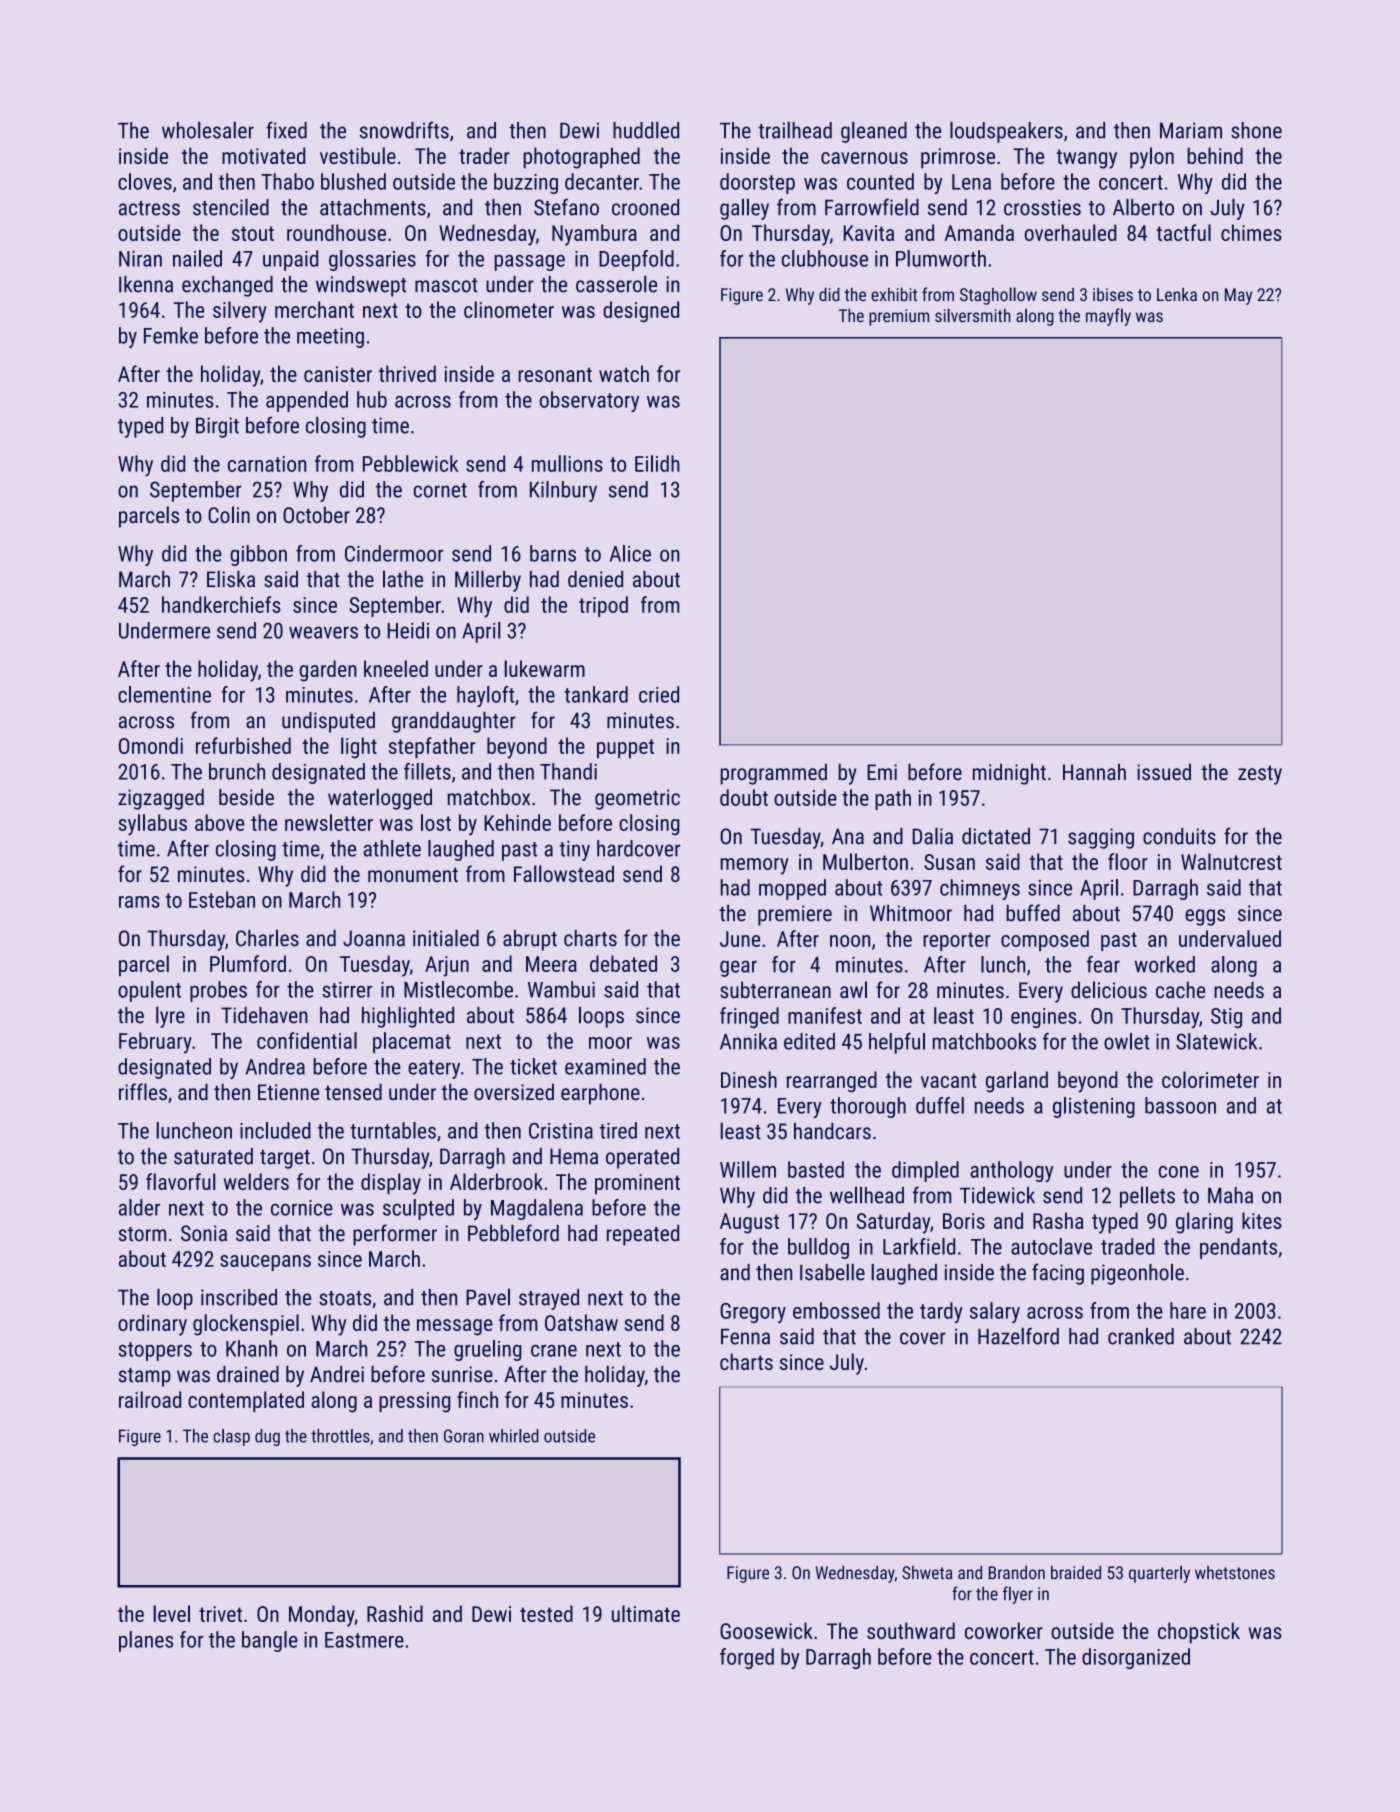  I want to click on Goosewick, so click(766, 1630).
